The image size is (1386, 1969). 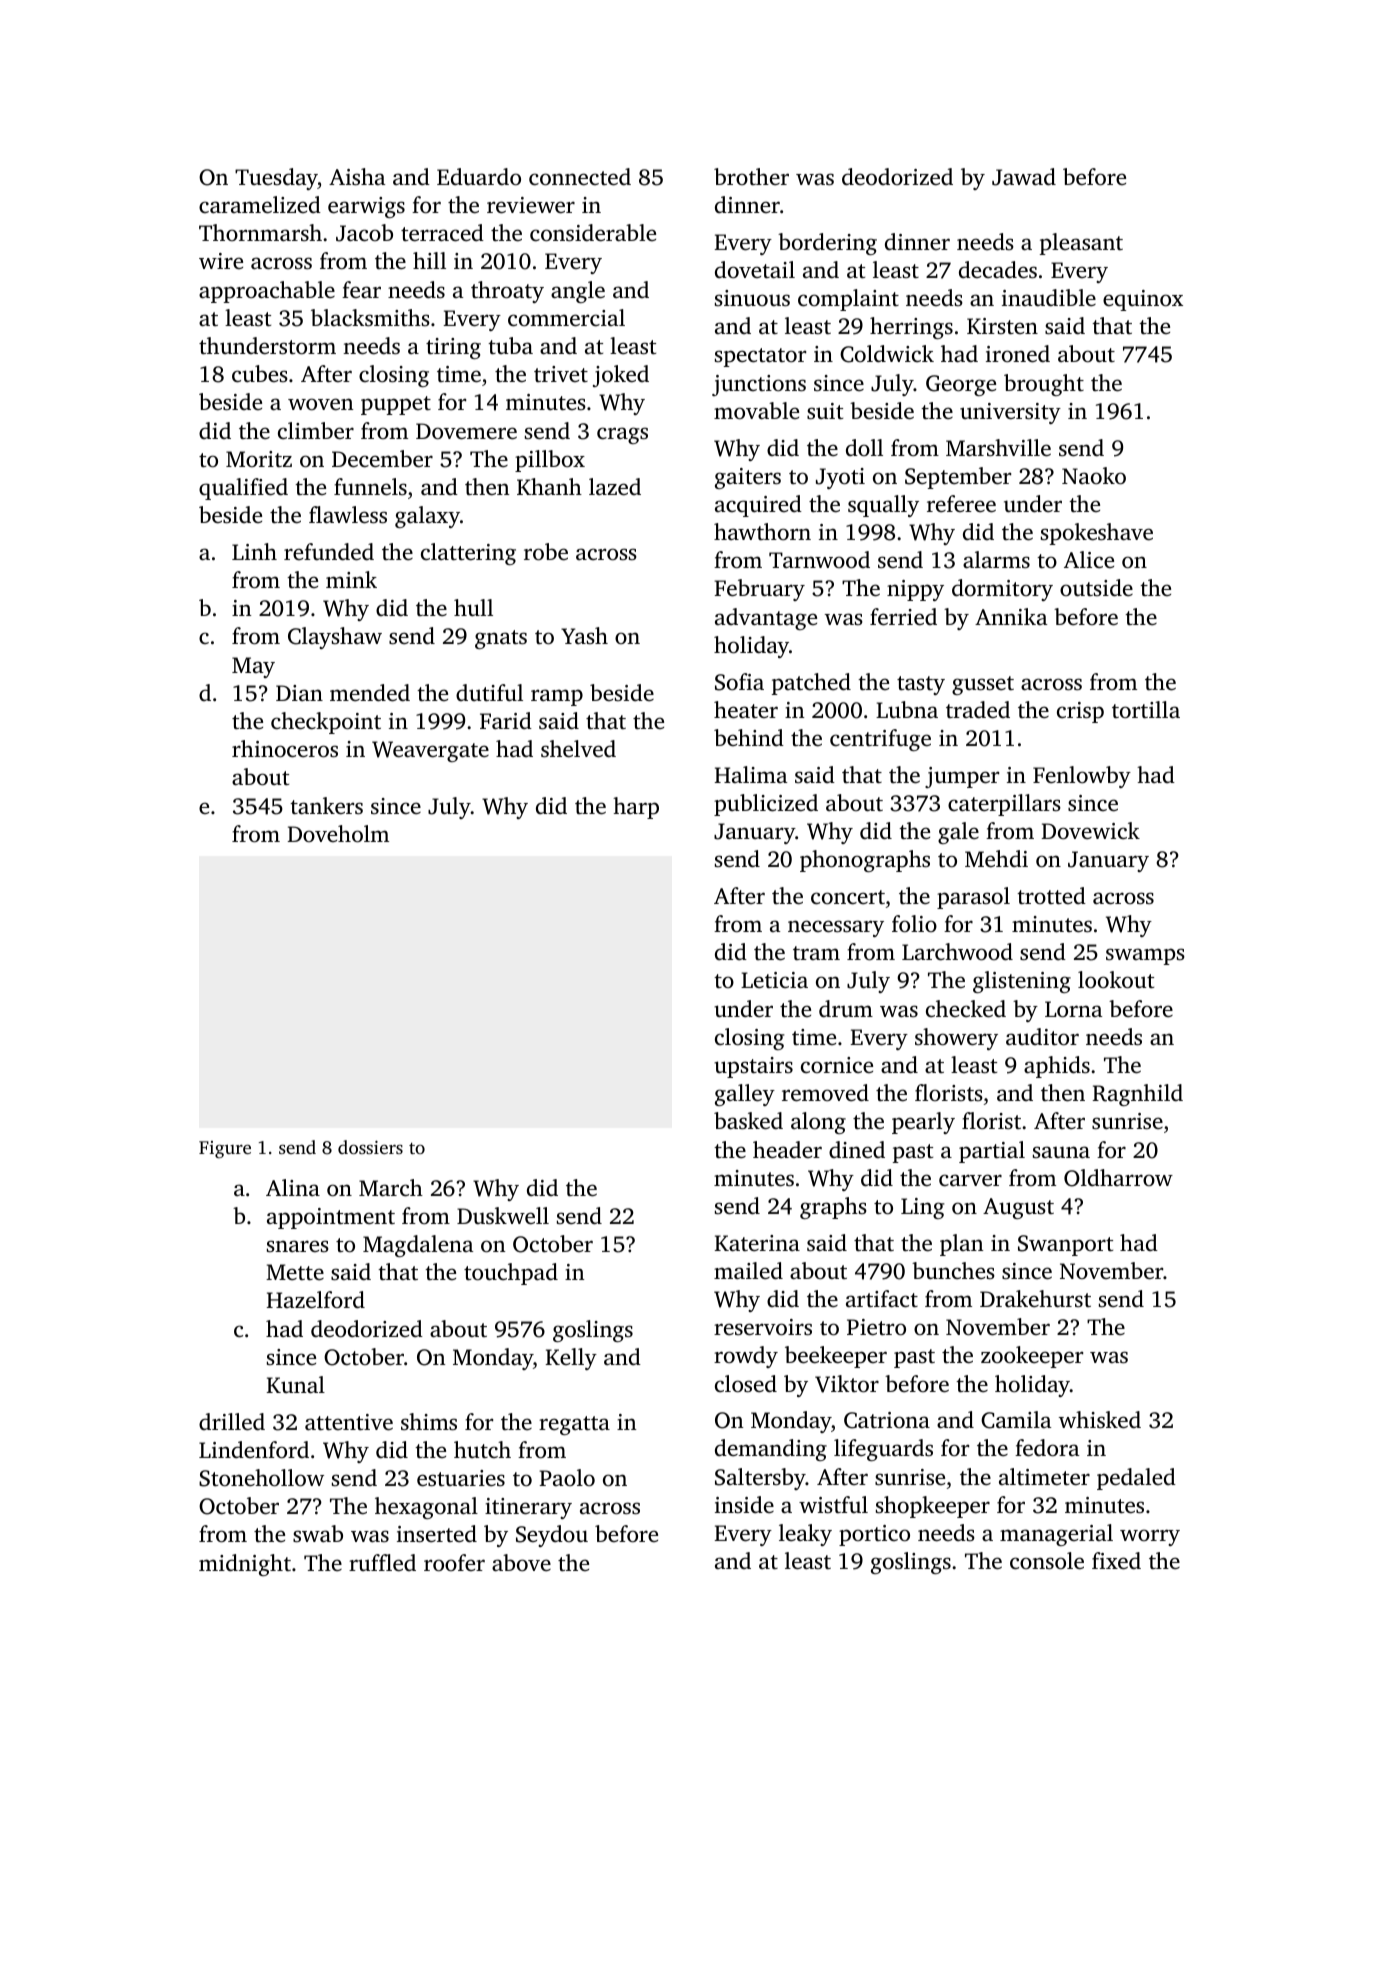 What do you see at coordinates (349, 1422) in the document?
I see `attentive` at bounding box center [349, 1422].
